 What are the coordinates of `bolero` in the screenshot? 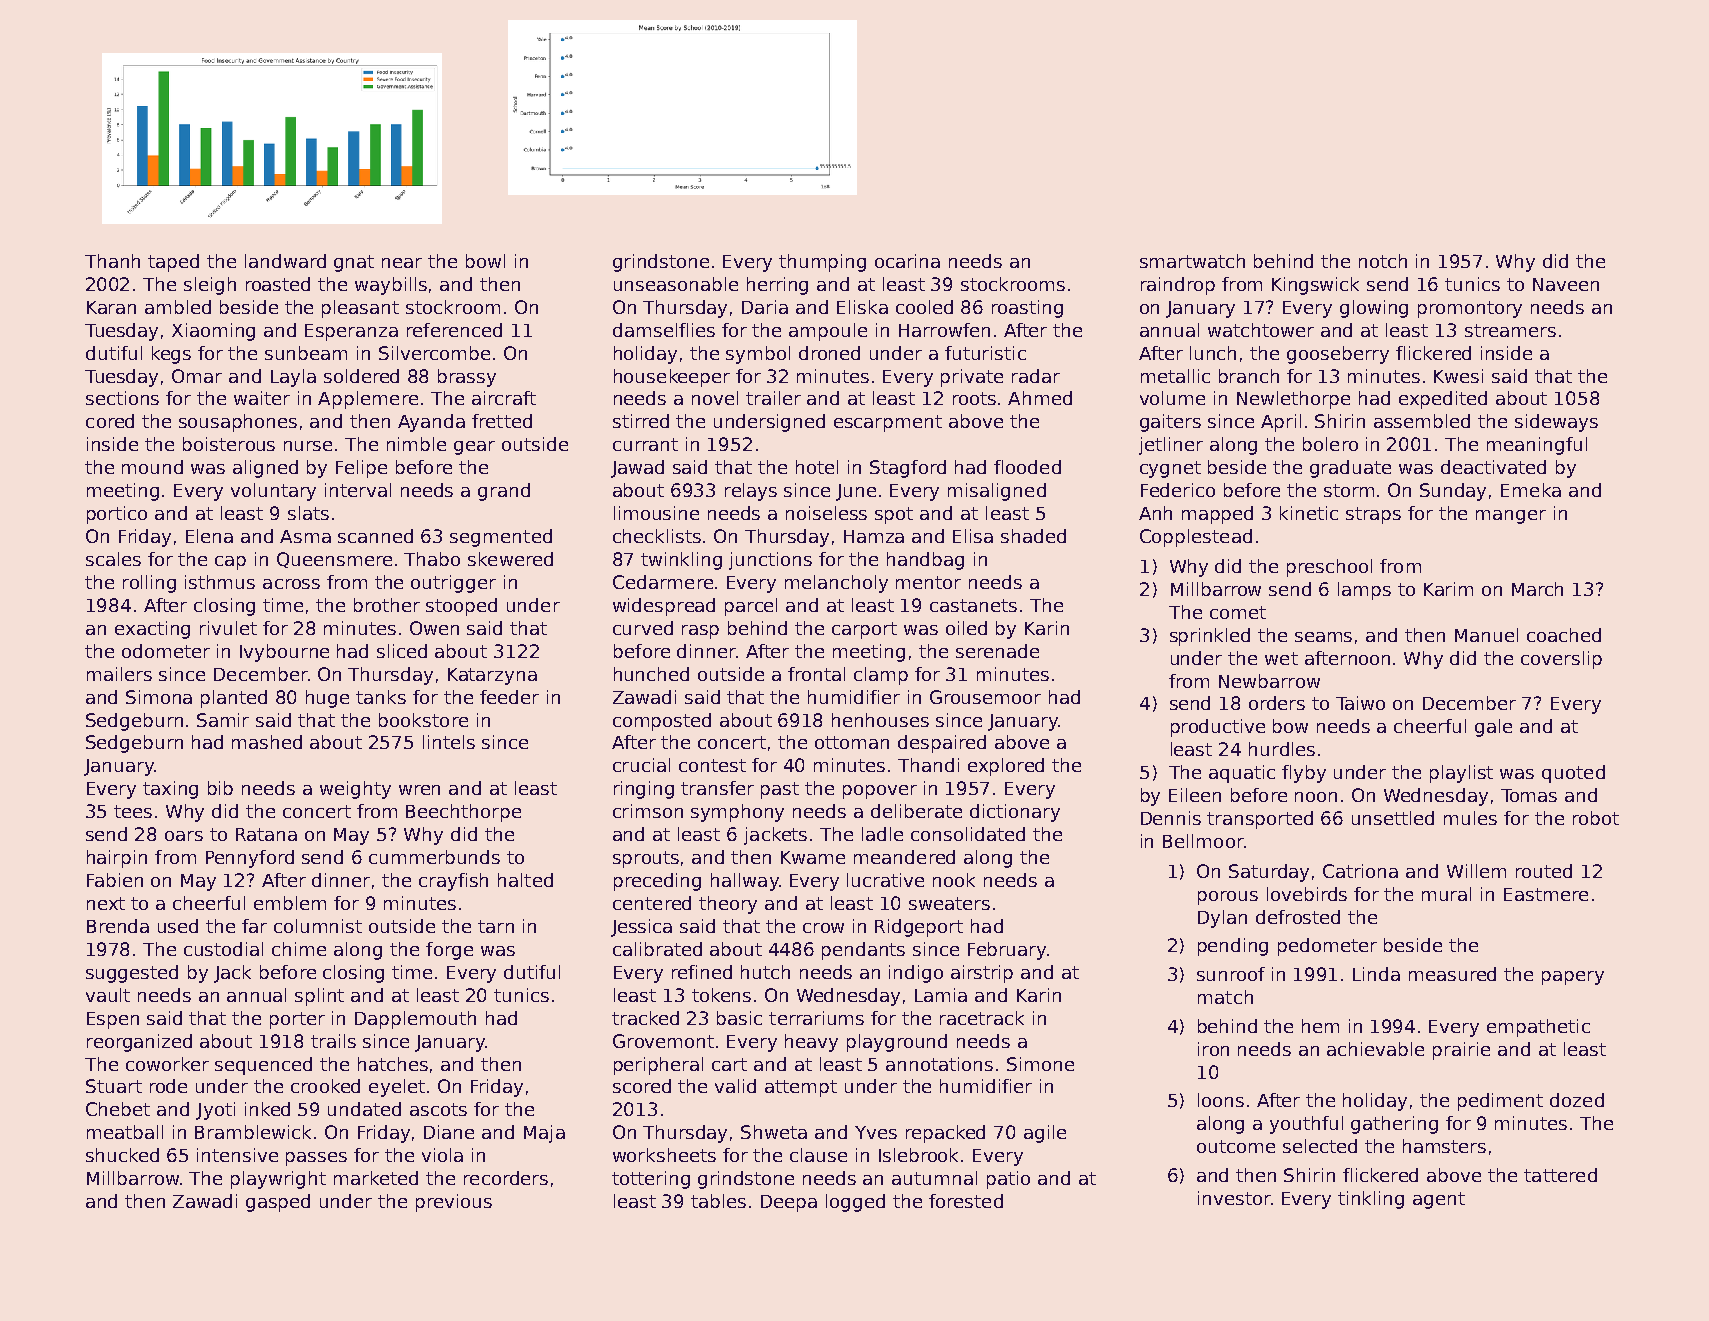 It's located at (1330, 444).
